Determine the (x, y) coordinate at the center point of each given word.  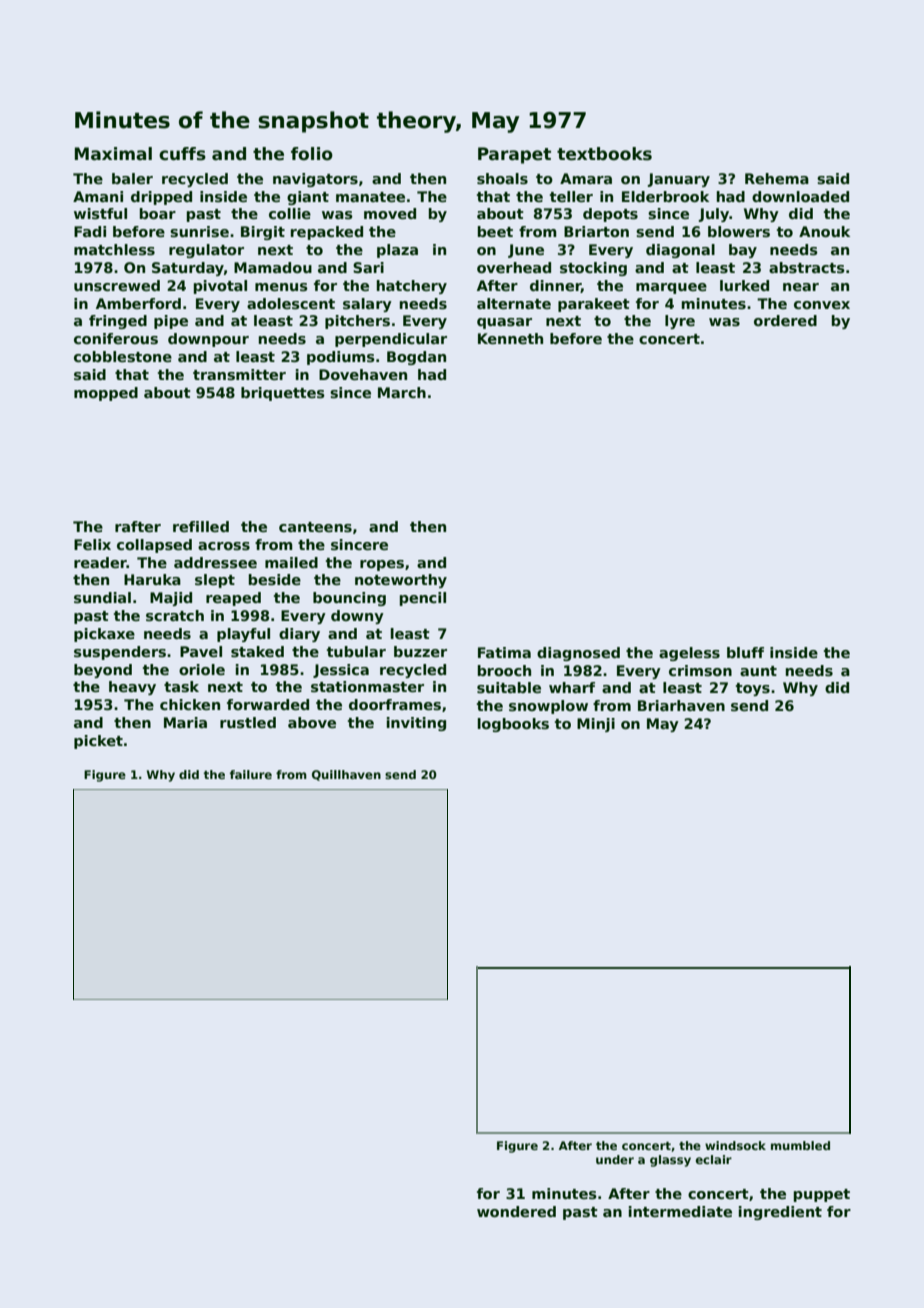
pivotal (220, 287)
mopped (106, 394)
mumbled (800, 1145)
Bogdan (416, 358)
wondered (516, 1211)
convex (822, 305)
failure (251, 774)
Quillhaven (346, 775)
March (402, 392)
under (615, 1159)
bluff (745, 652)
